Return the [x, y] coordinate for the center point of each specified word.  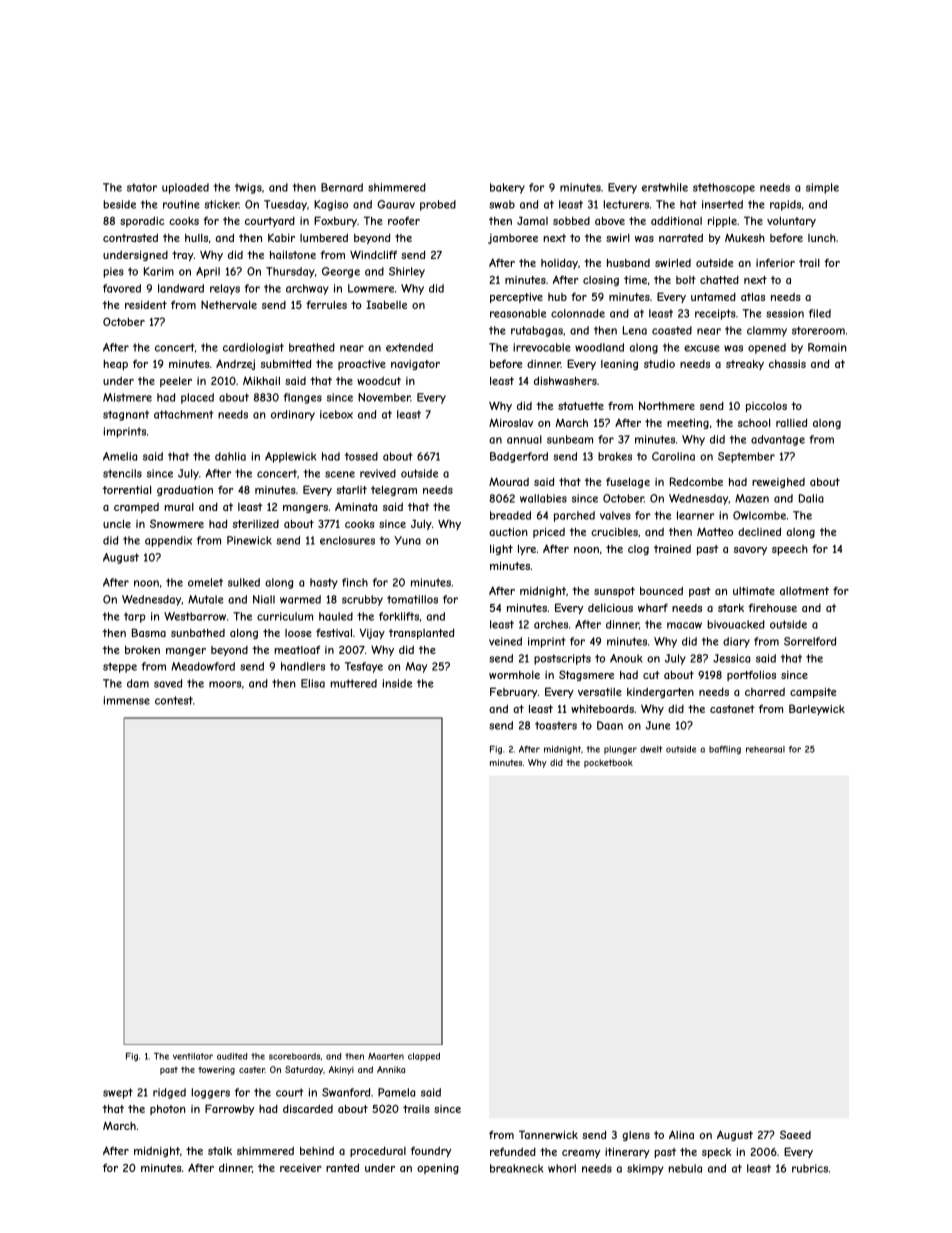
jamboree [513, 239]
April [208, 272]
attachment [183, 414]
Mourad [509, 481]
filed [820, 313]
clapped [424, 1057]
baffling [725, 750]
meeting [688, 424]
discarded [308, 1108]
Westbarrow [195, 616]
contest [174, 700]
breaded [510, 515]
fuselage [628, 482]
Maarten [386, 1056]
